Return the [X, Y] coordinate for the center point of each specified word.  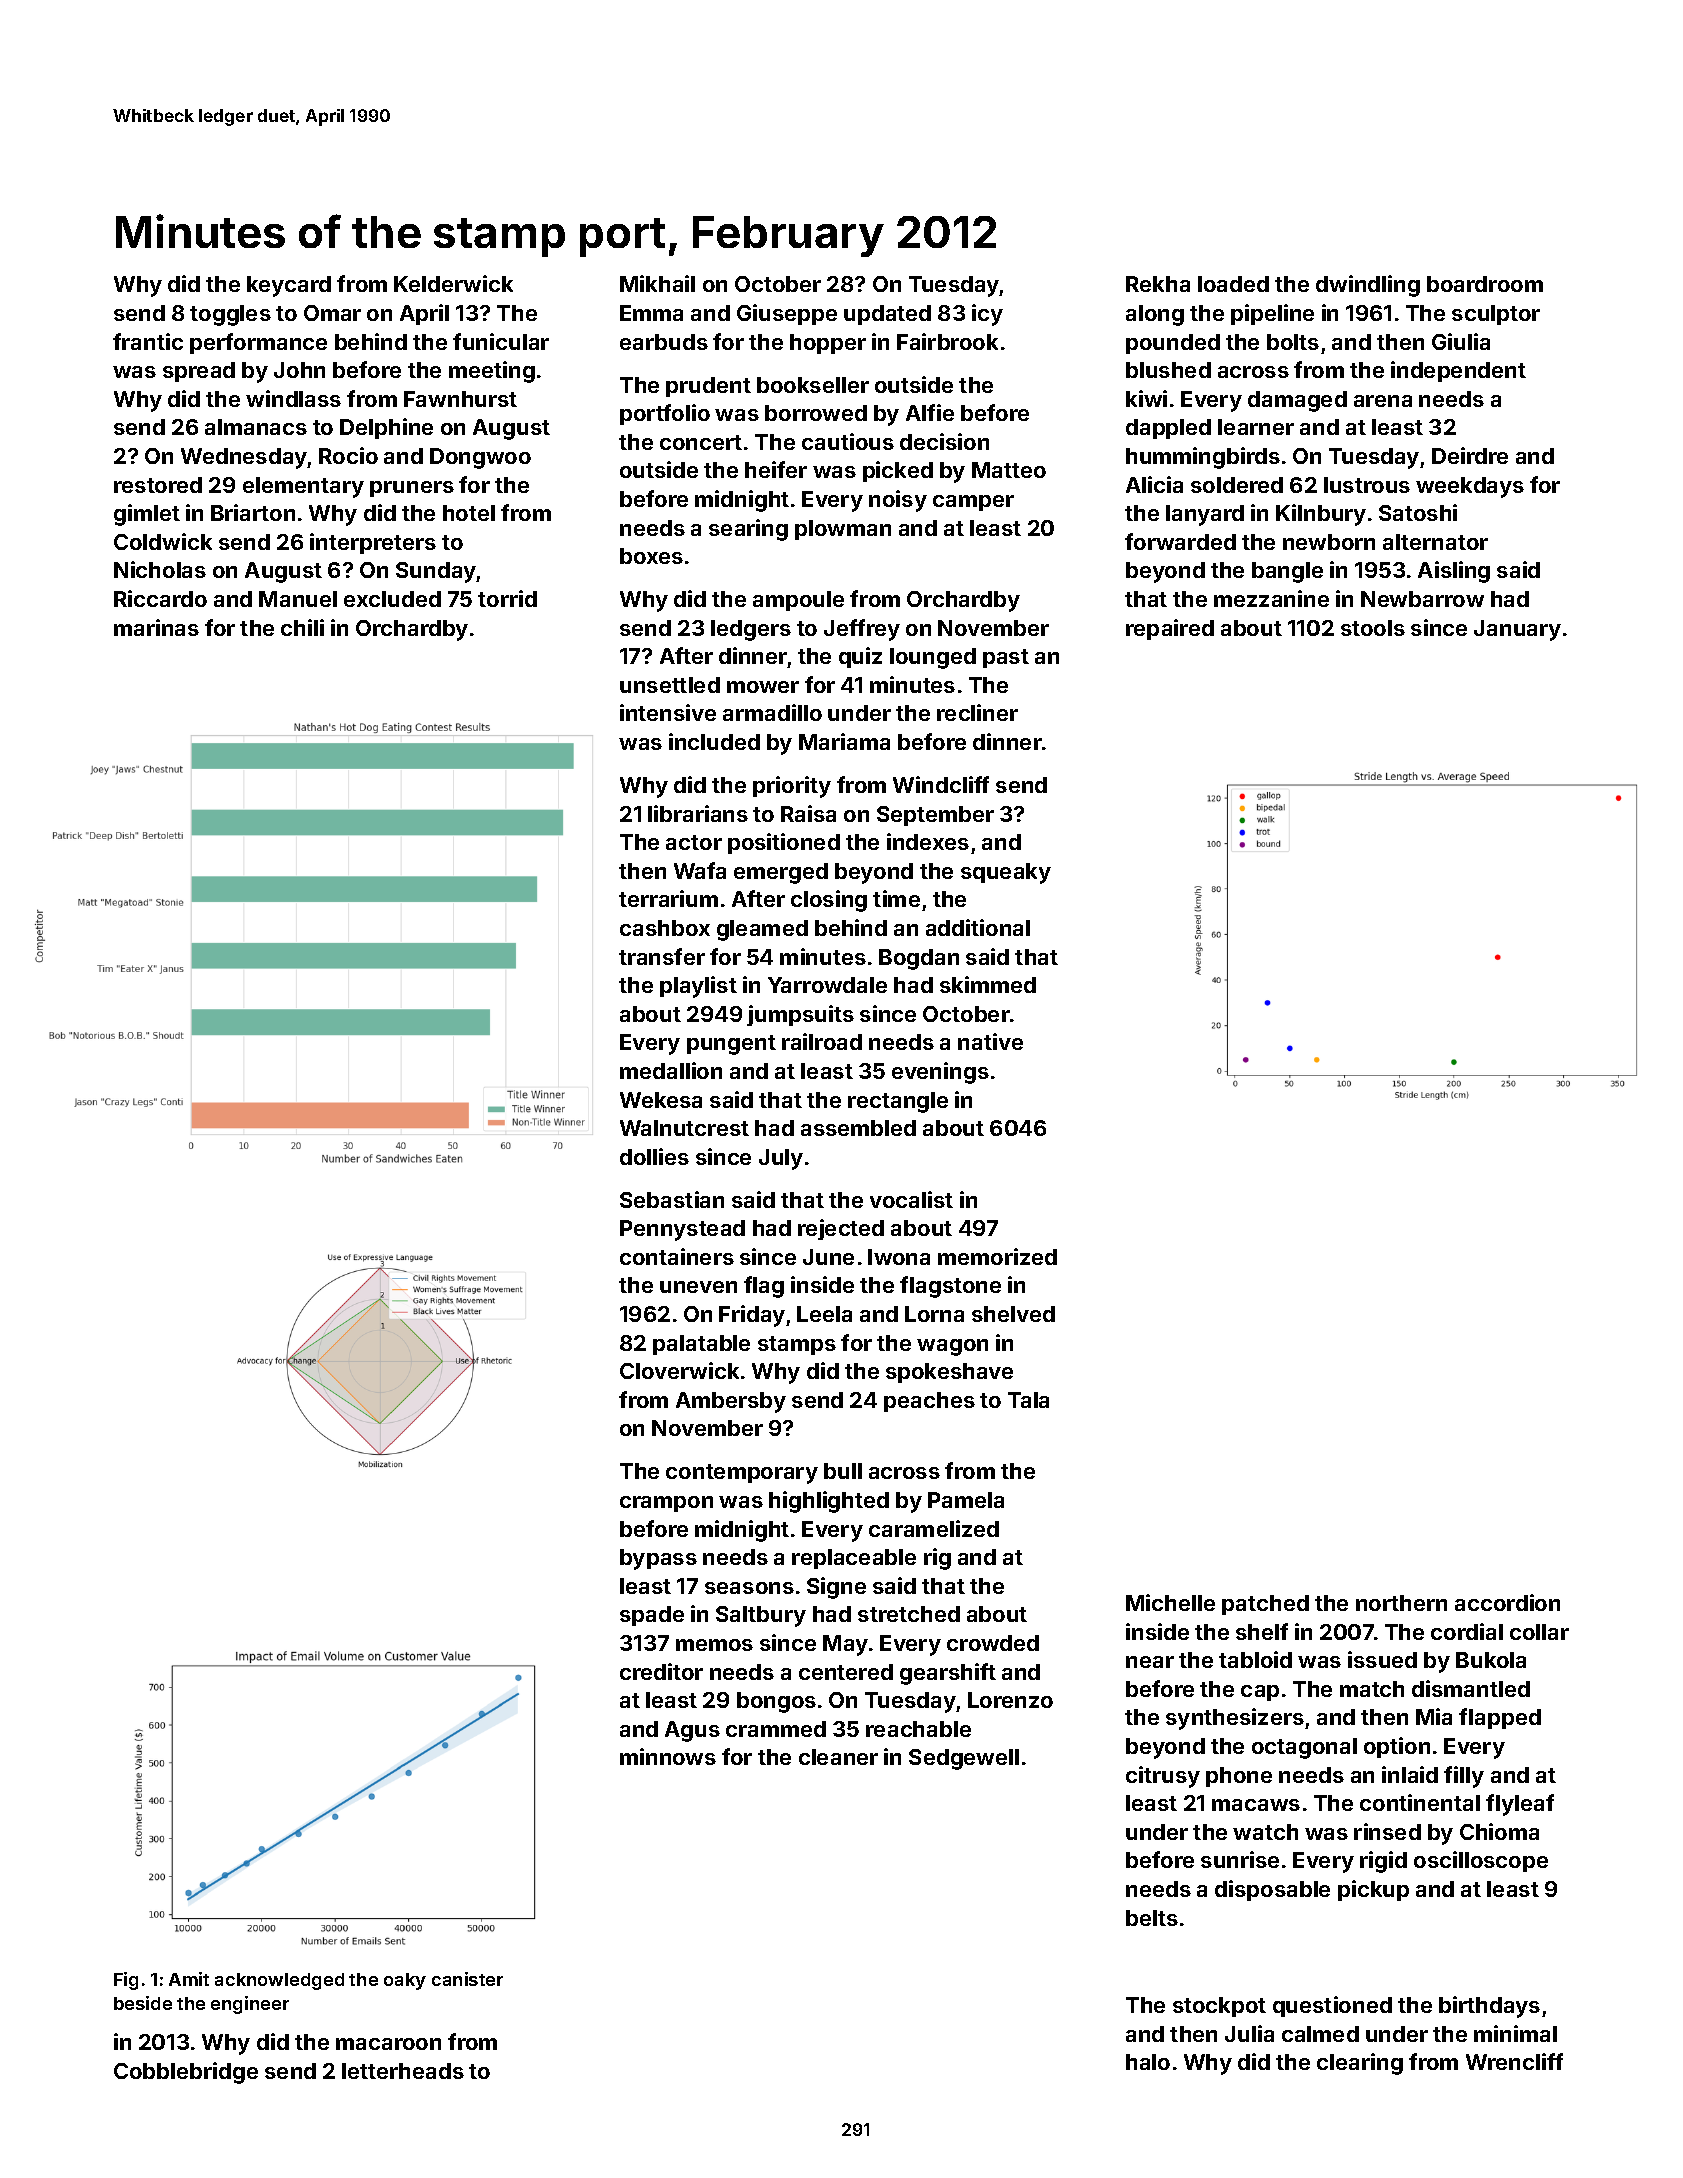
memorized [997, 1256]
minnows [668, 1756]
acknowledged [279, 1981]
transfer [662, 956]
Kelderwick [453, 283]
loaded [1233, 284]
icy [987, 315]
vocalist [911, 1199]
